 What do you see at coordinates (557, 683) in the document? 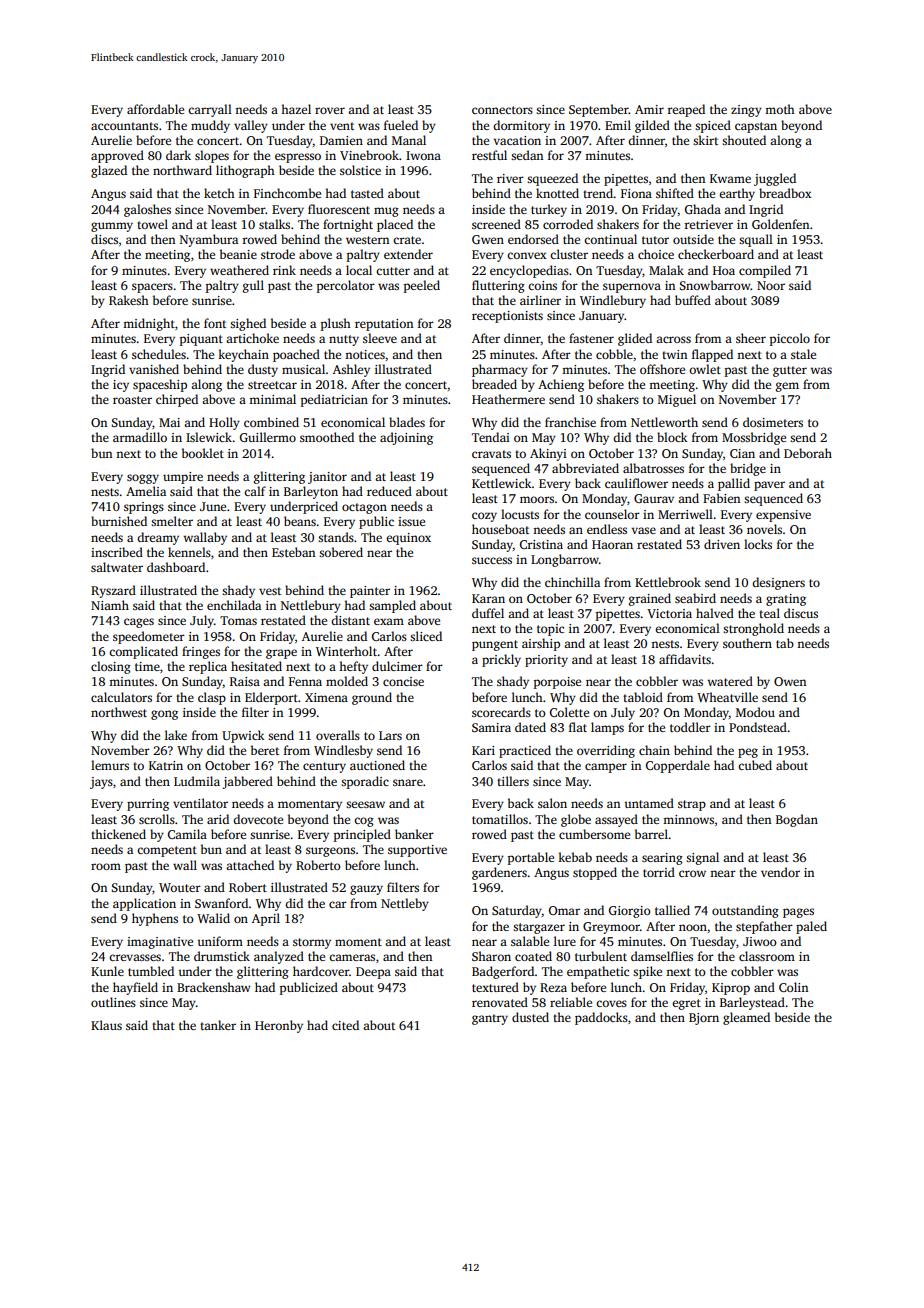
I see `porpoise` at bounding box center [557, 683].
